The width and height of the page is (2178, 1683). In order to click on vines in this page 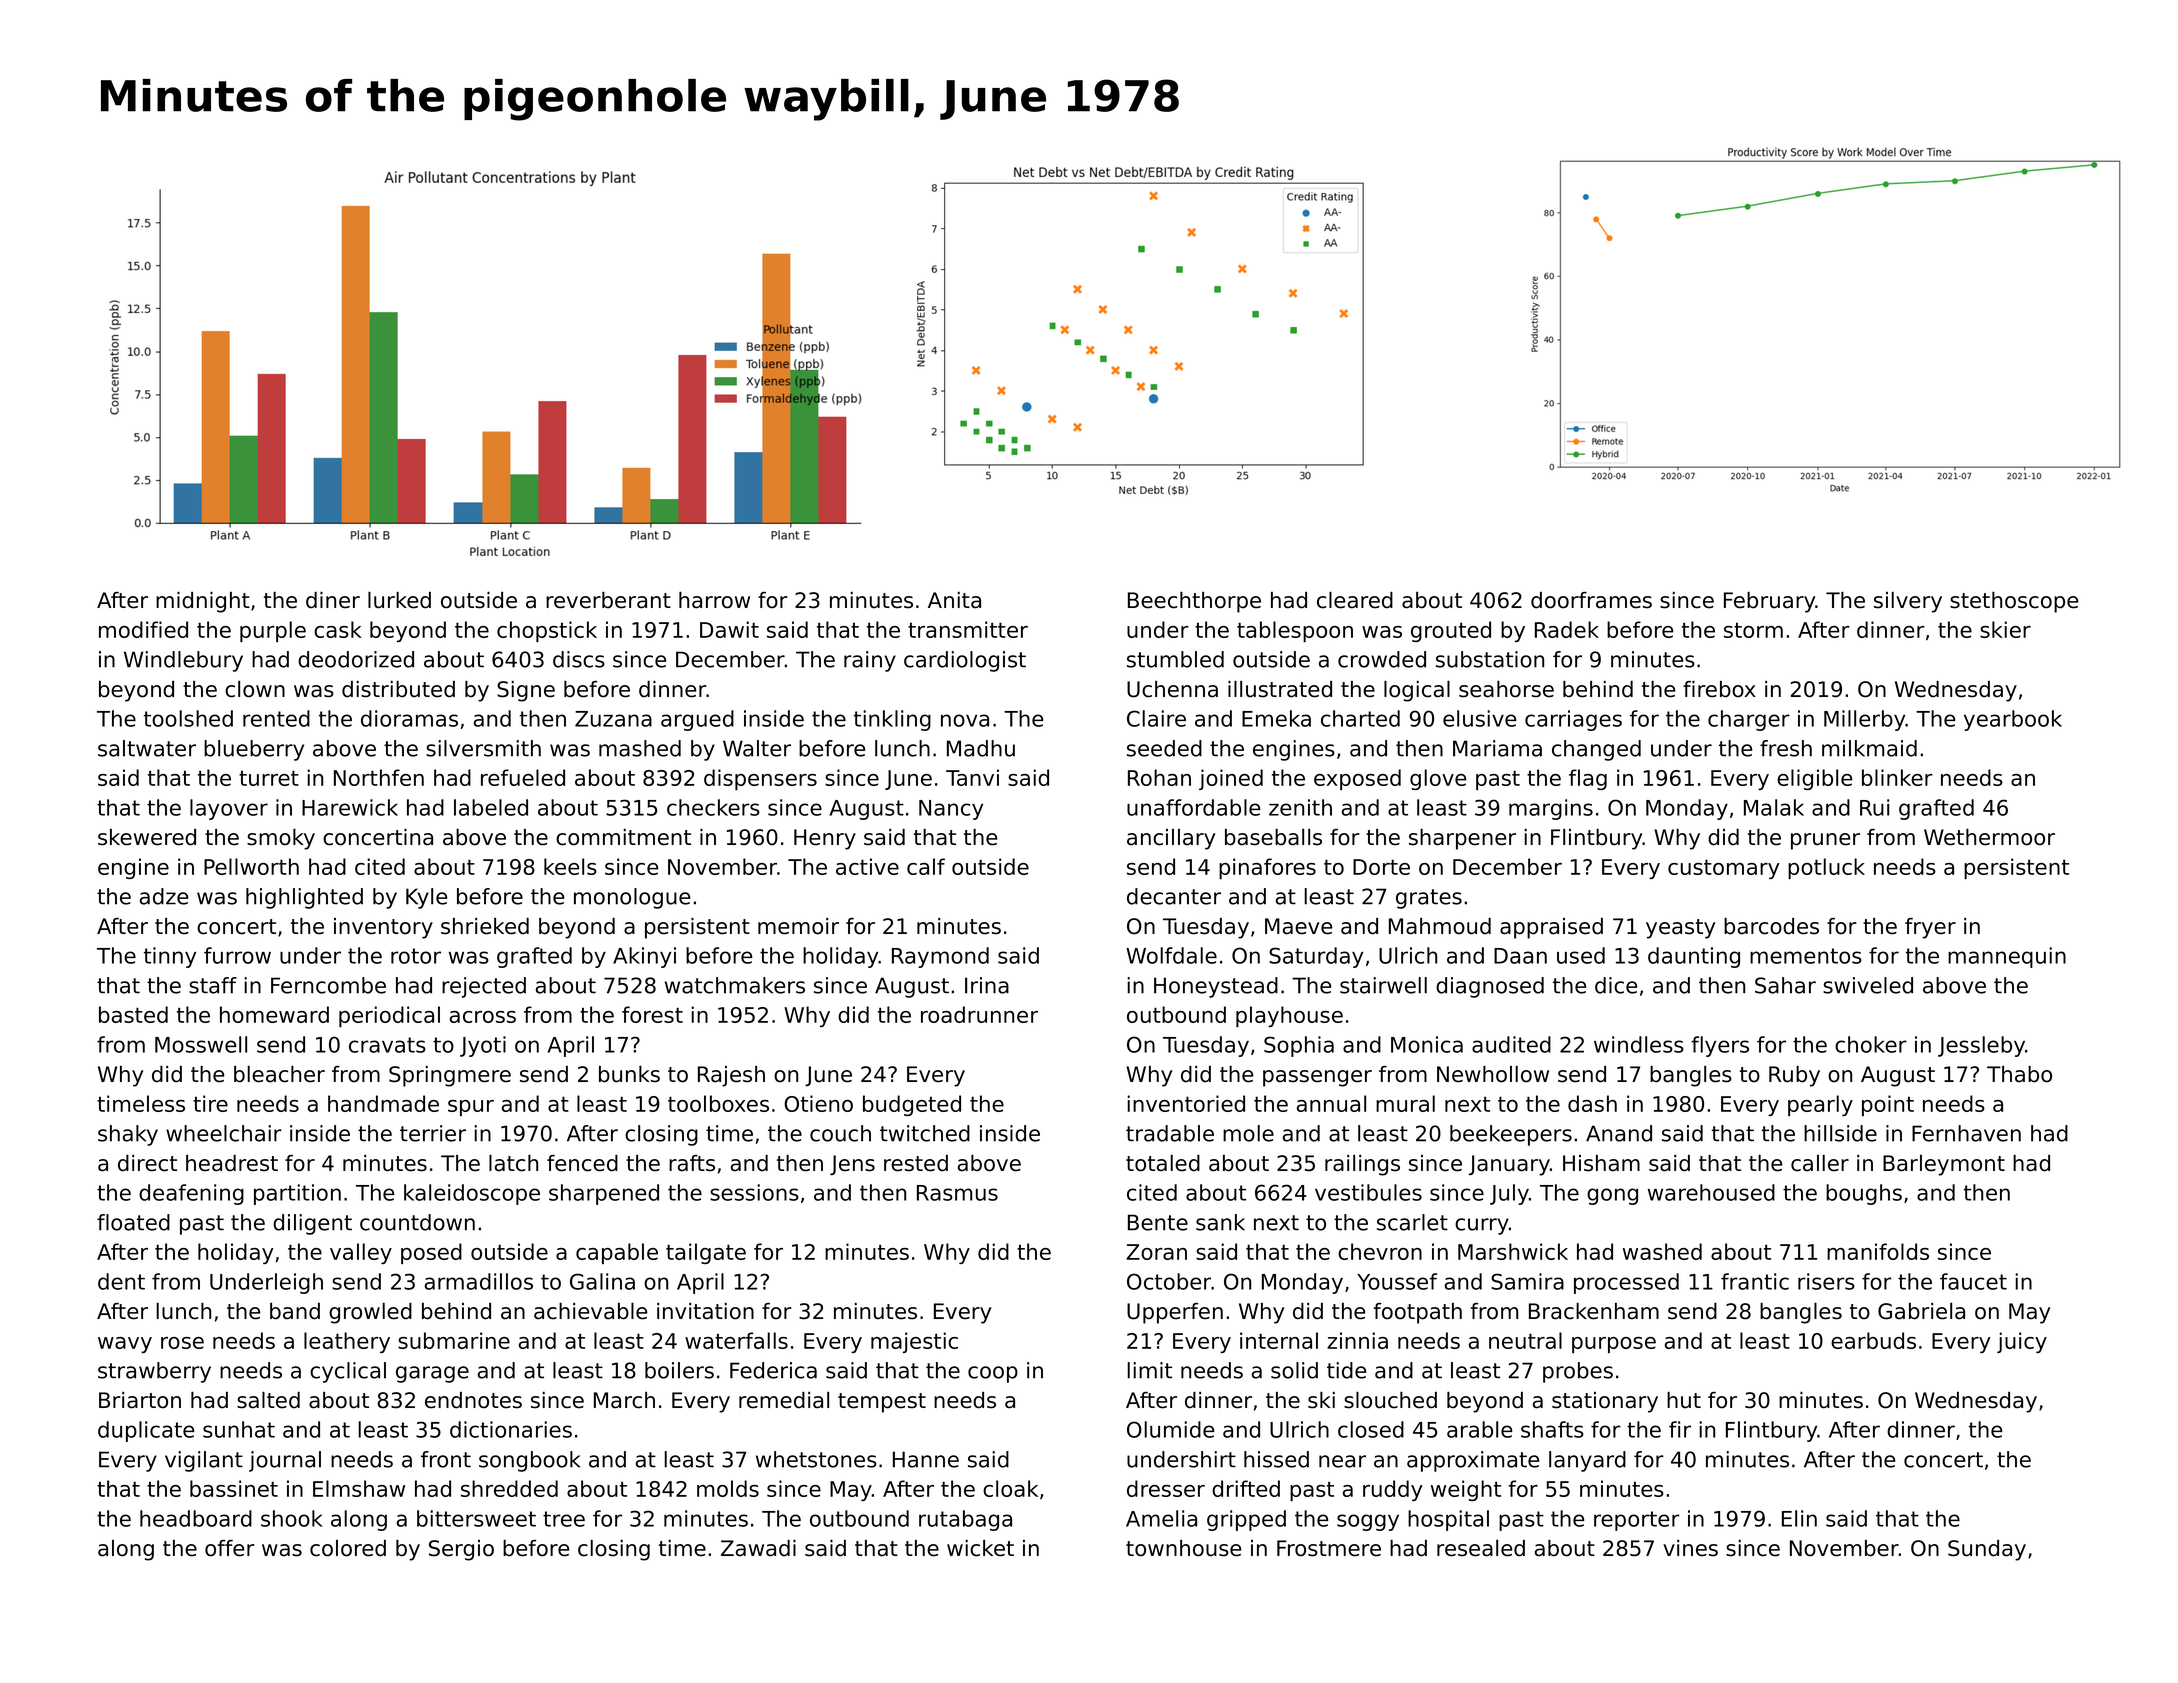, I will do `click(1690, 1548)`.
